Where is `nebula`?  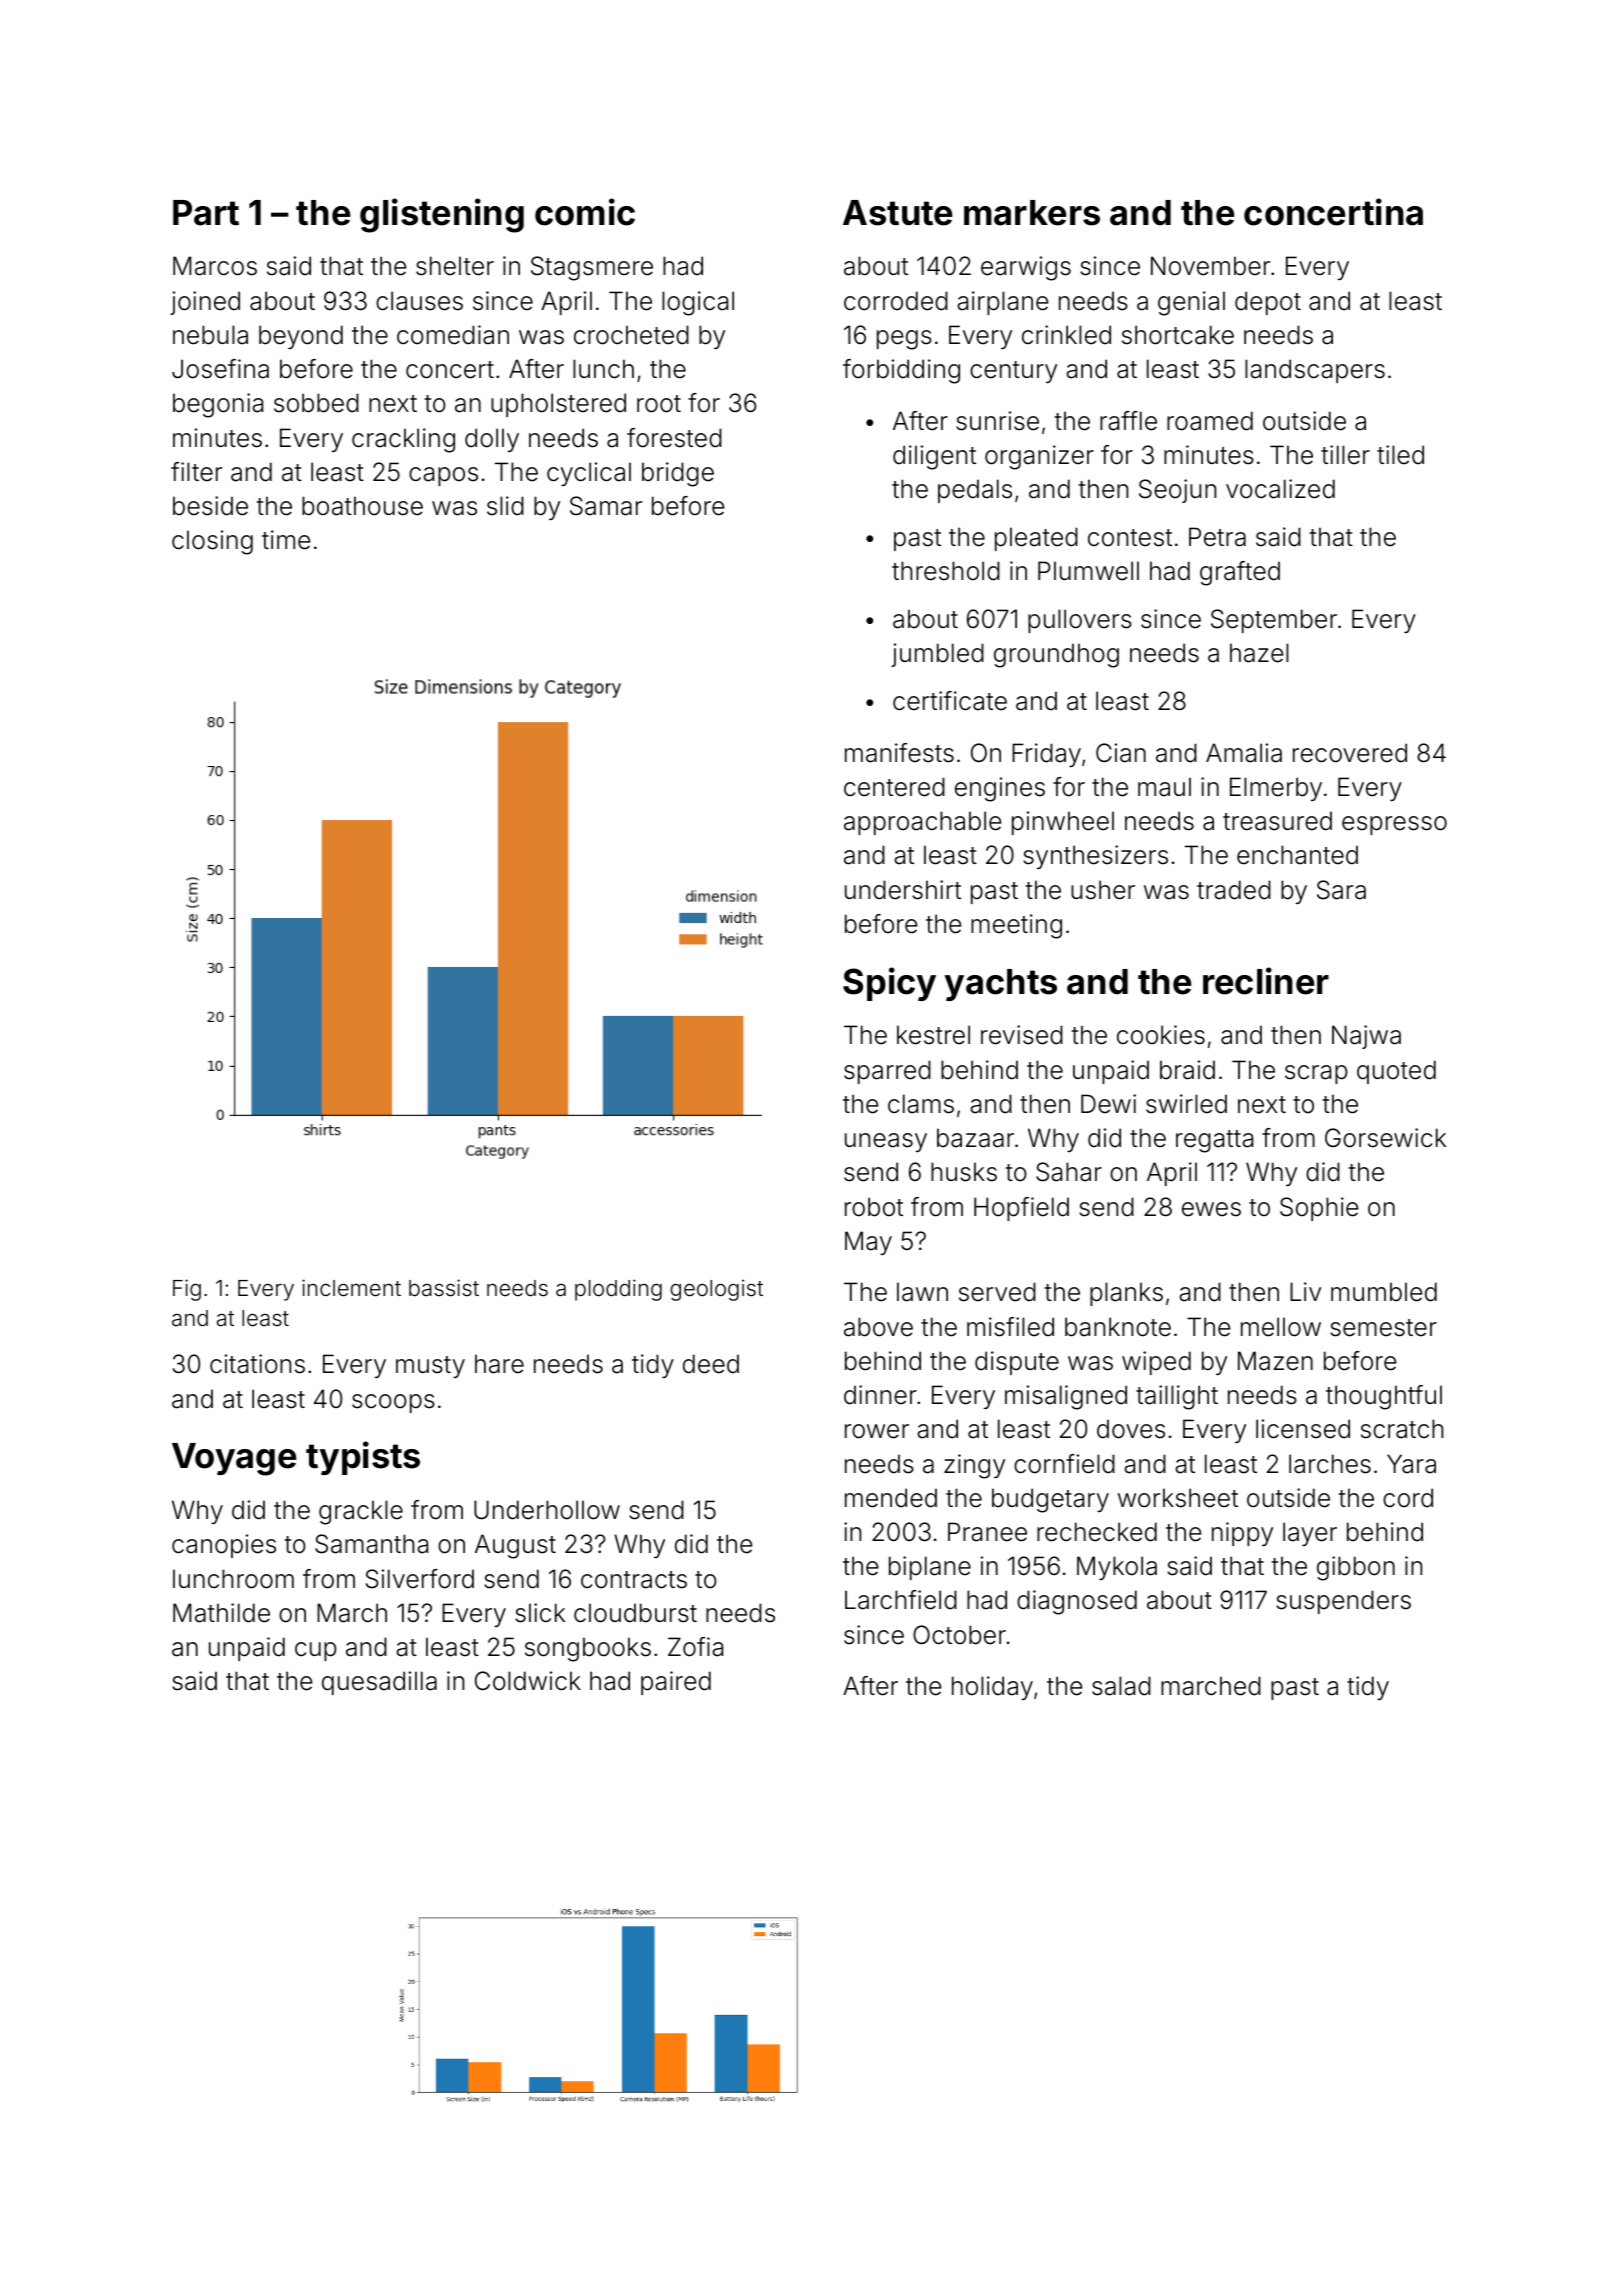
nebula is located at coordinates (210, 335).
